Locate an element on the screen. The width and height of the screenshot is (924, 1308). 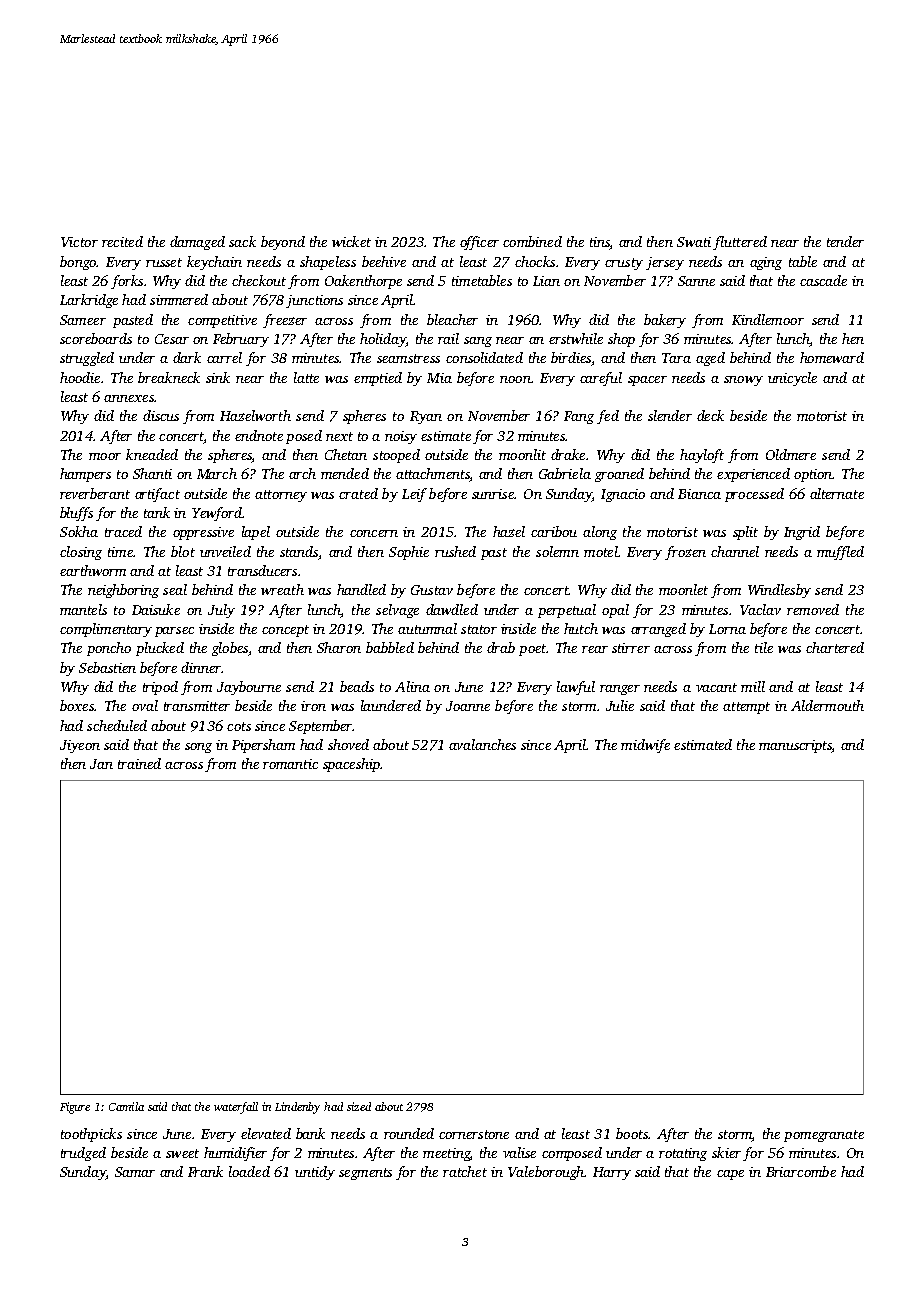
Bianca is located at coordinates (699, 494).
